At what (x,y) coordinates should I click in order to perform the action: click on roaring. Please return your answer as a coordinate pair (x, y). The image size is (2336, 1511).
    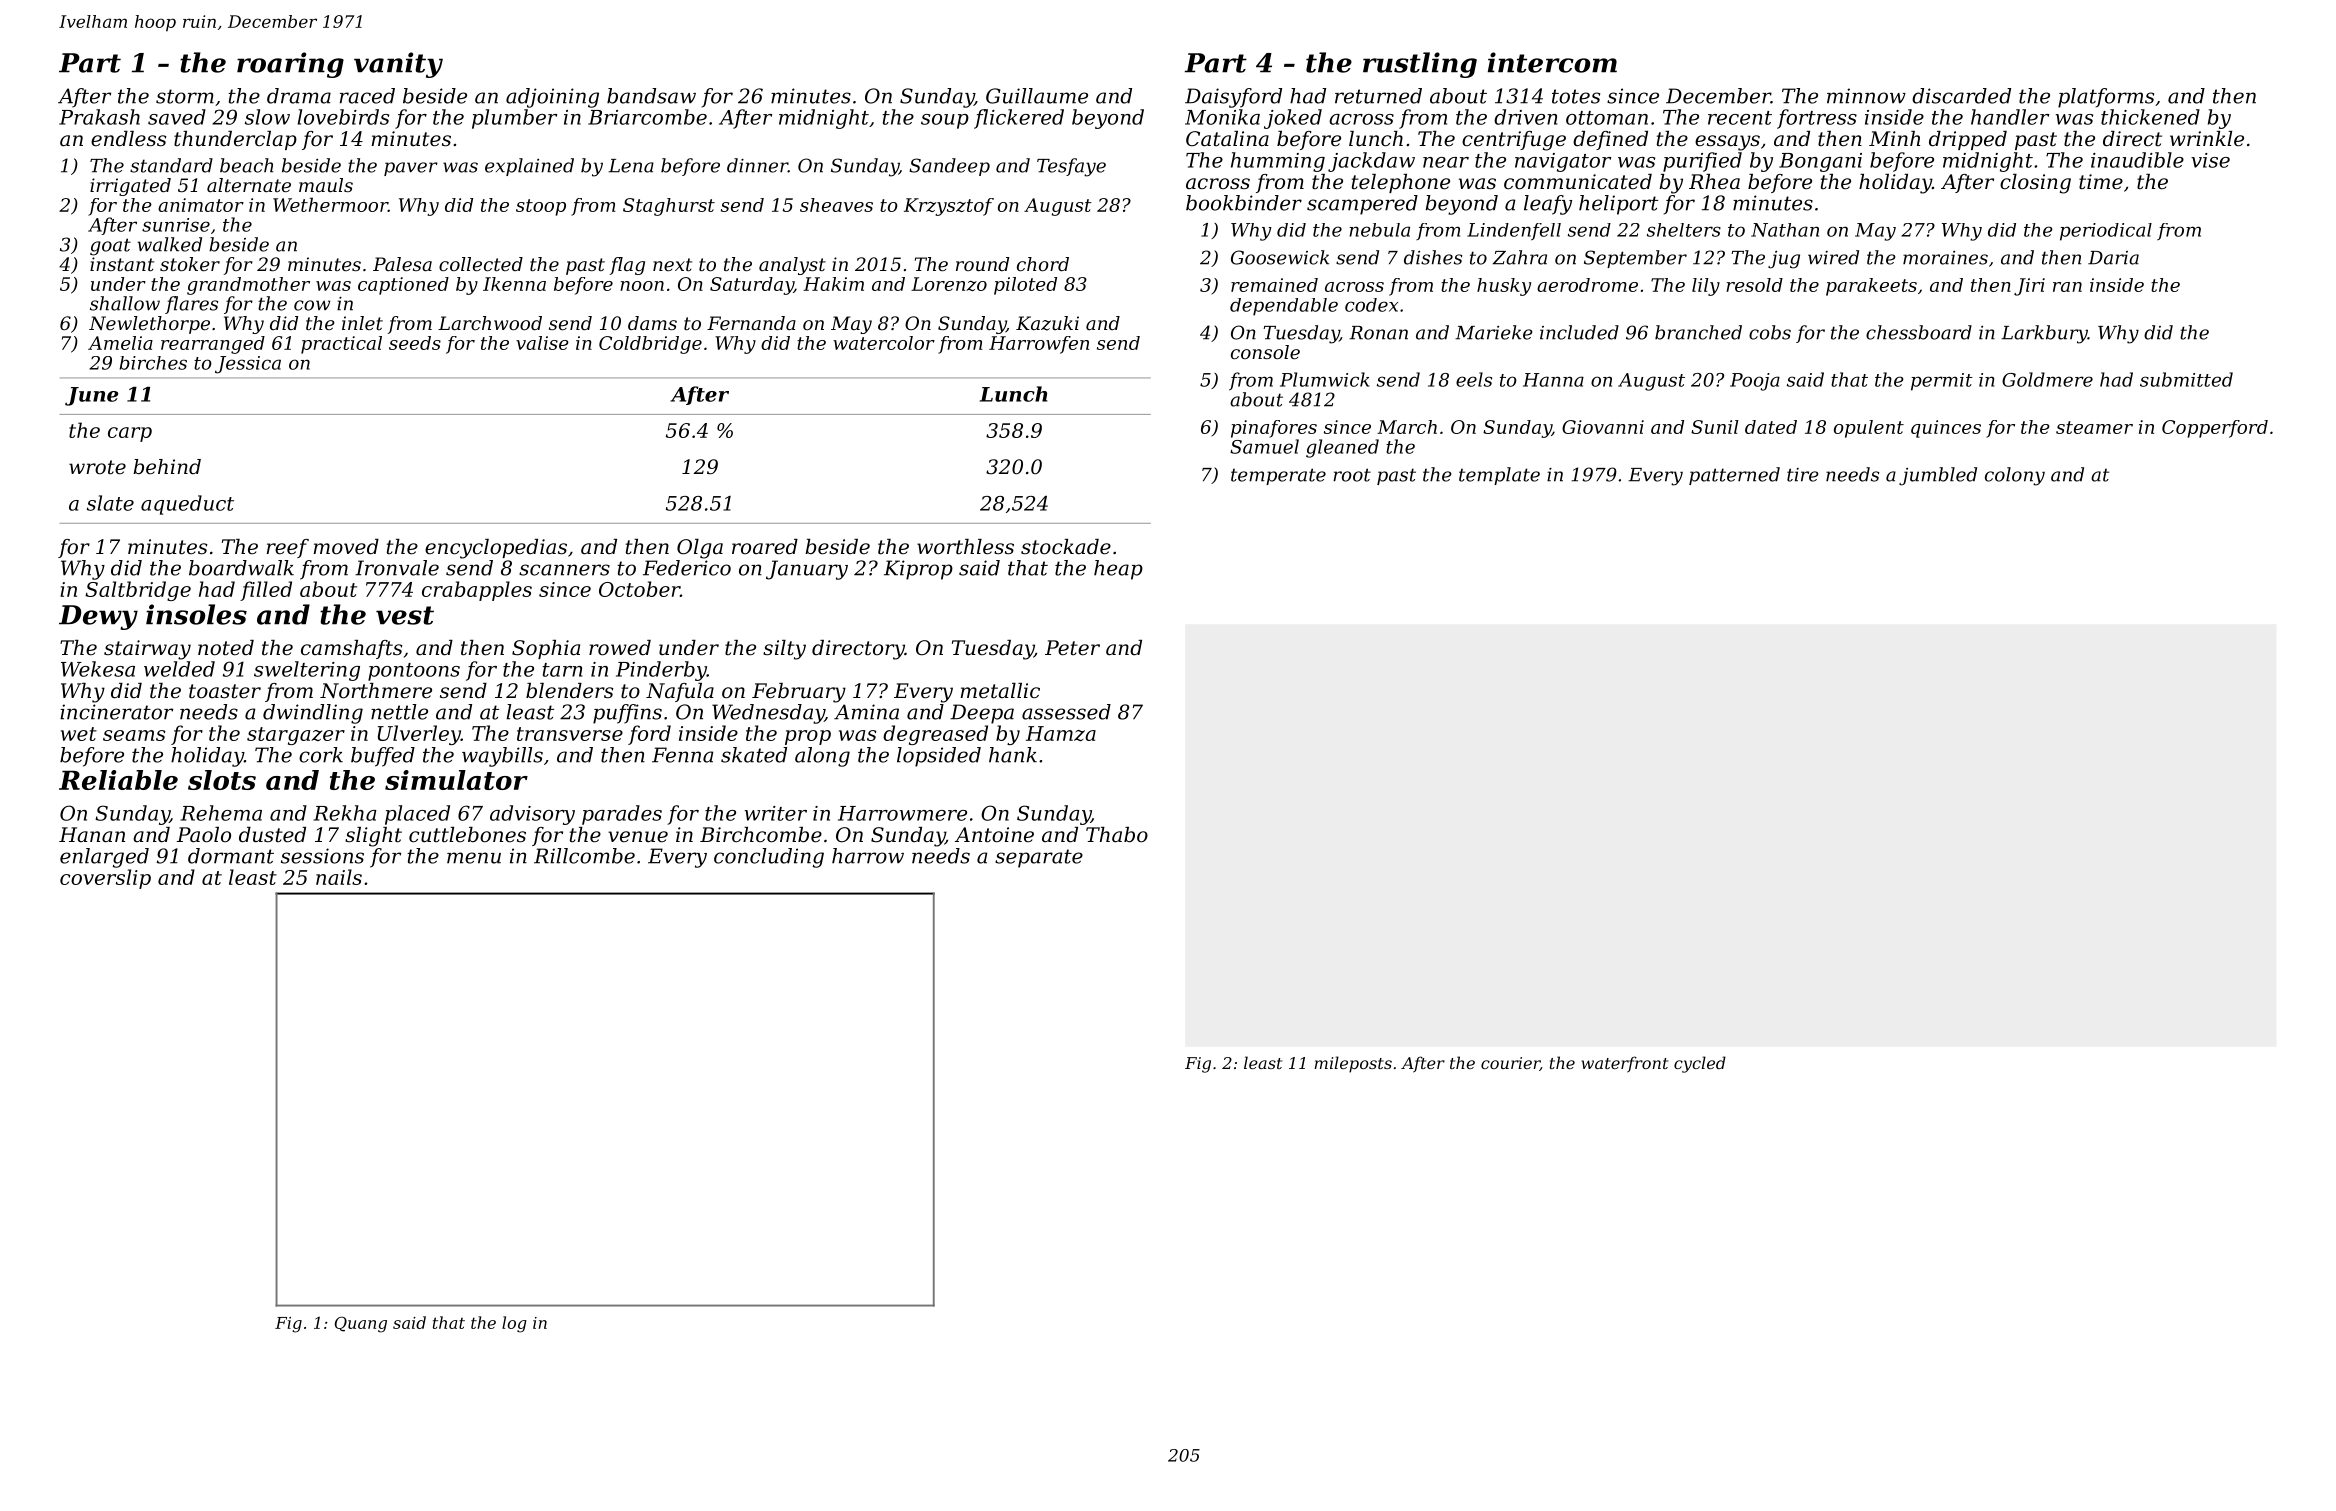
    Looking at the image, I should click on (290, 65).
